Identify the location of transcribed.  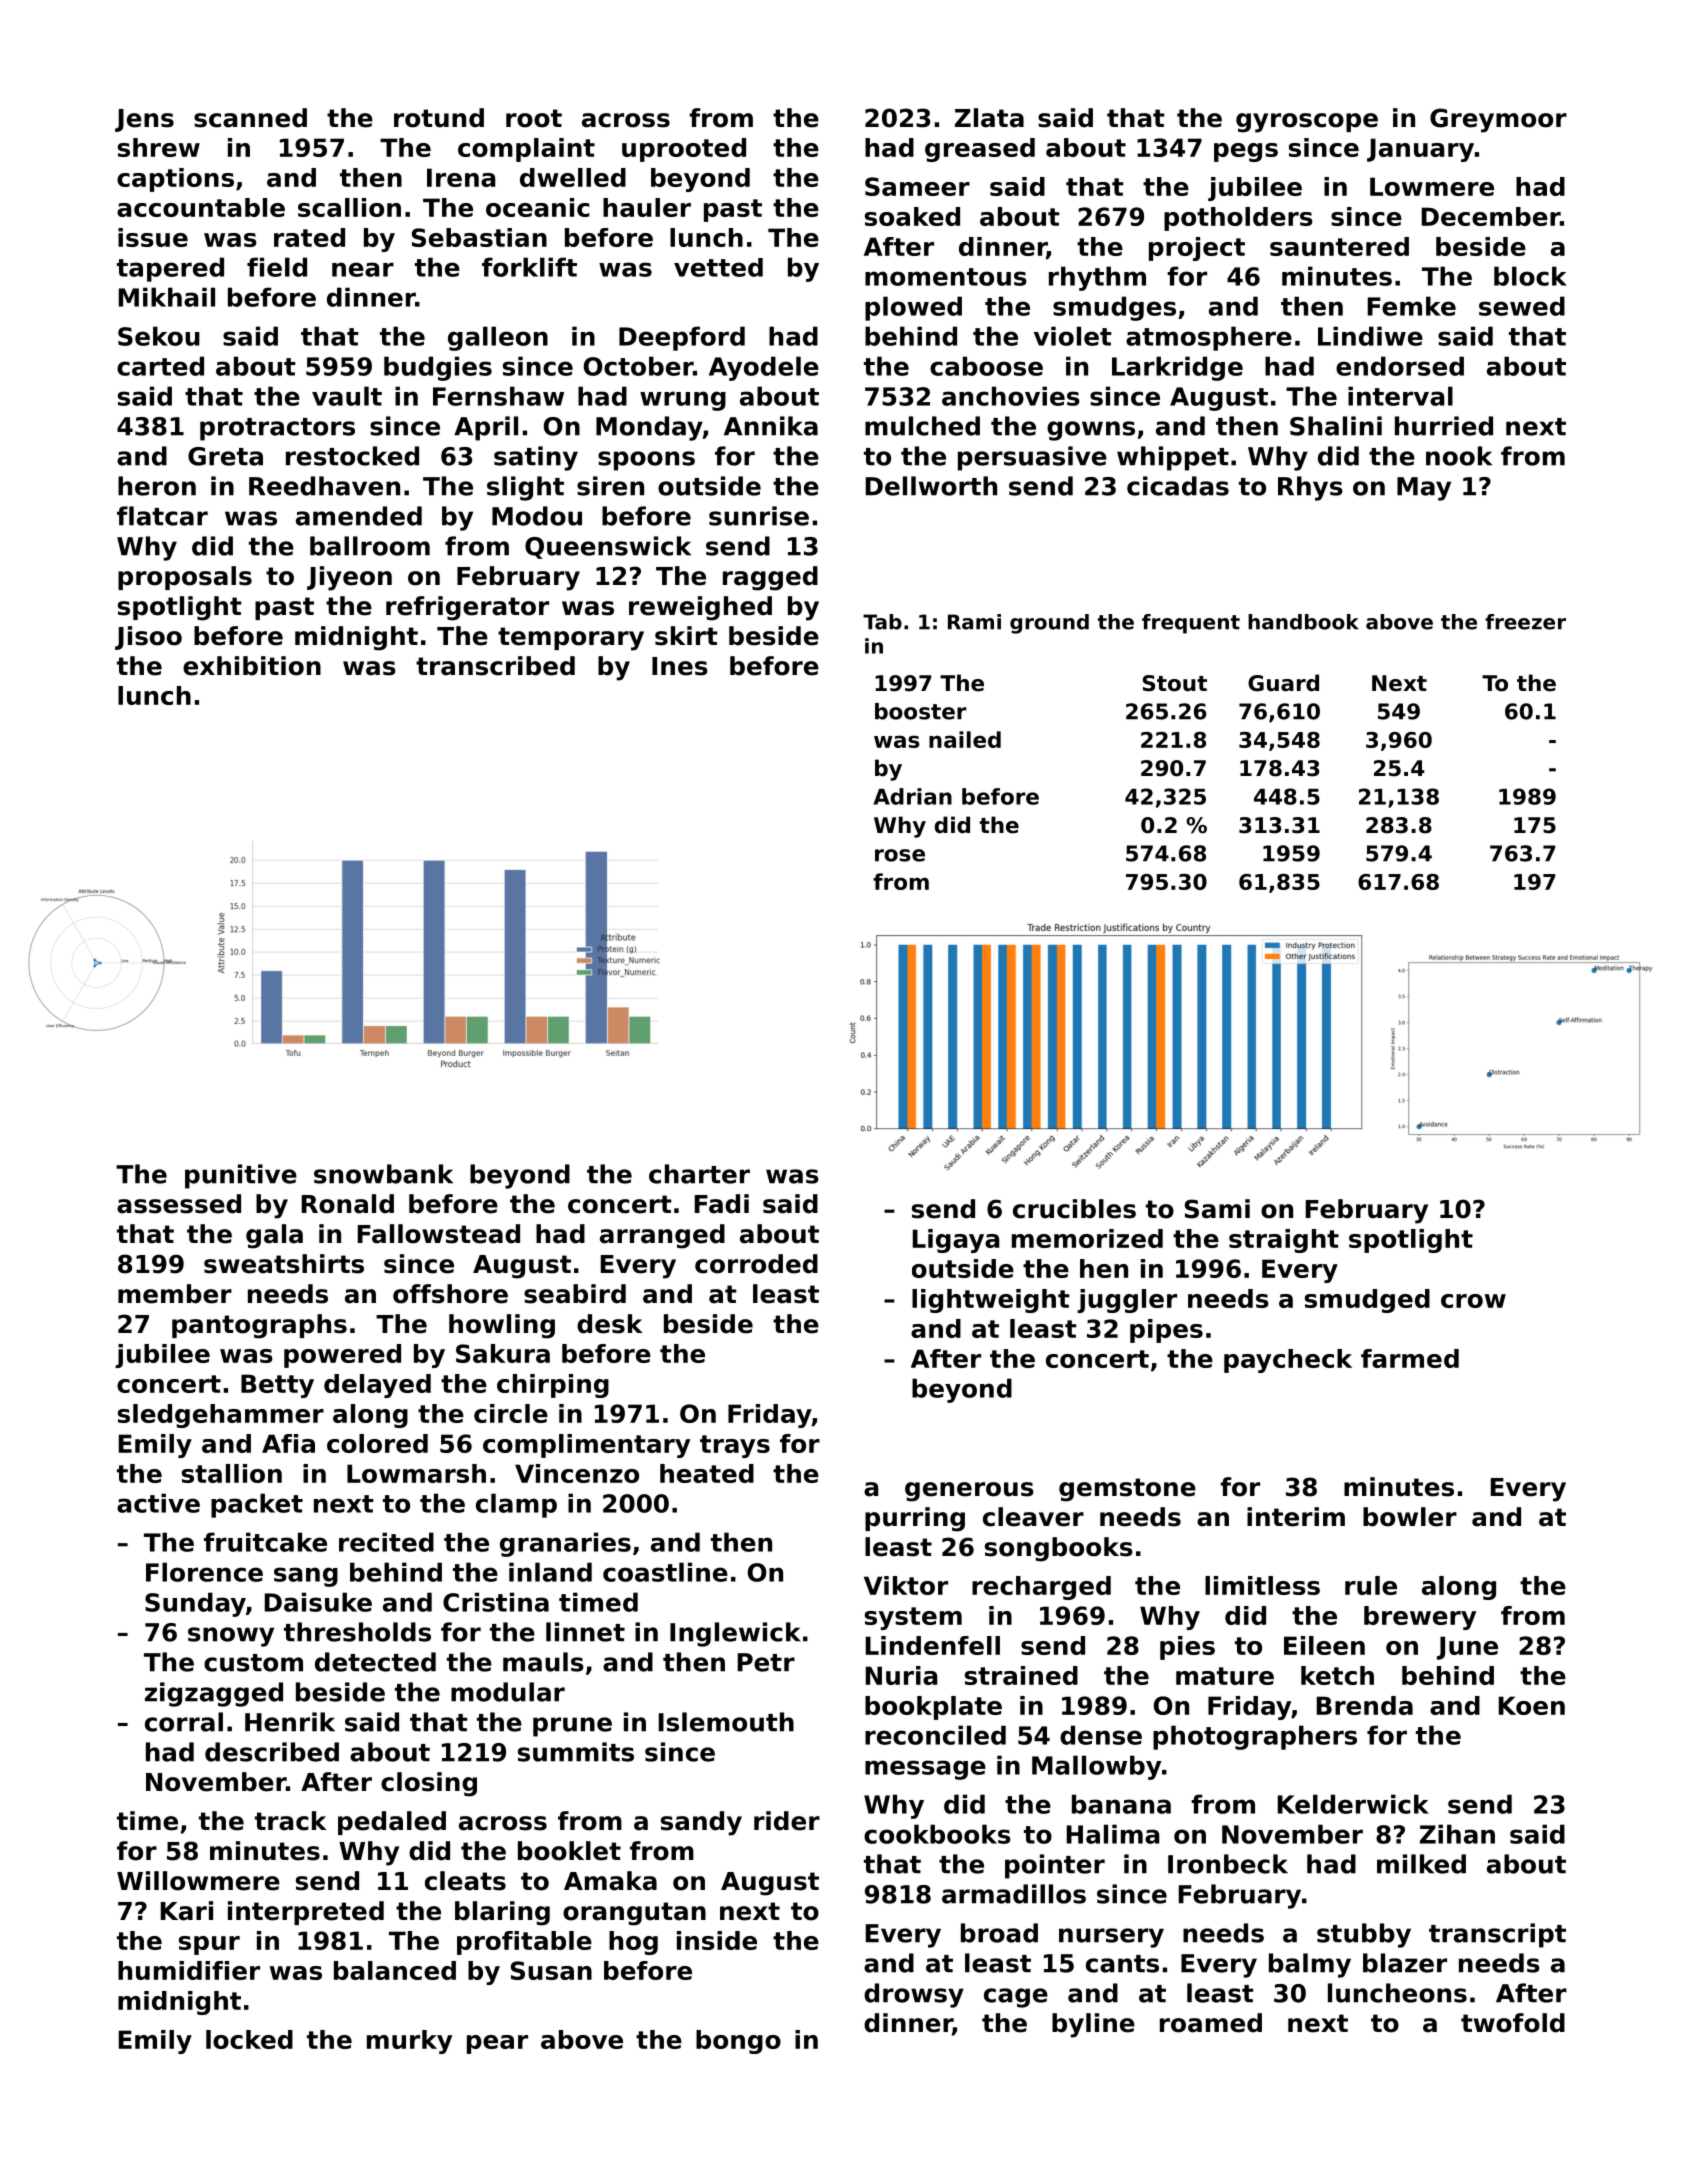
(495, 666).
